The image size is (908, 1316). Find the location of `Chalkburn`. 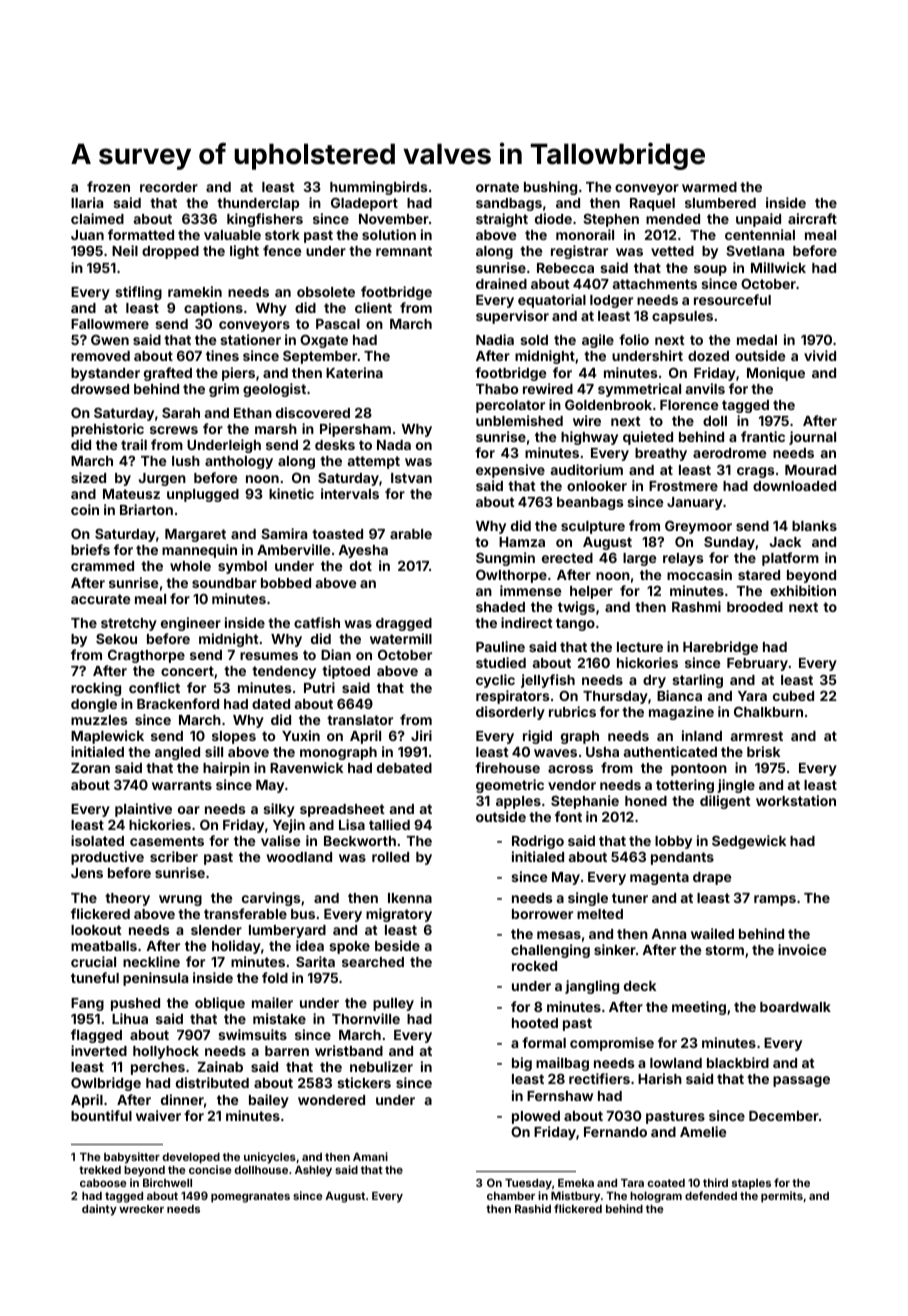

Chalkburn is located at coordinates (768, 711).
